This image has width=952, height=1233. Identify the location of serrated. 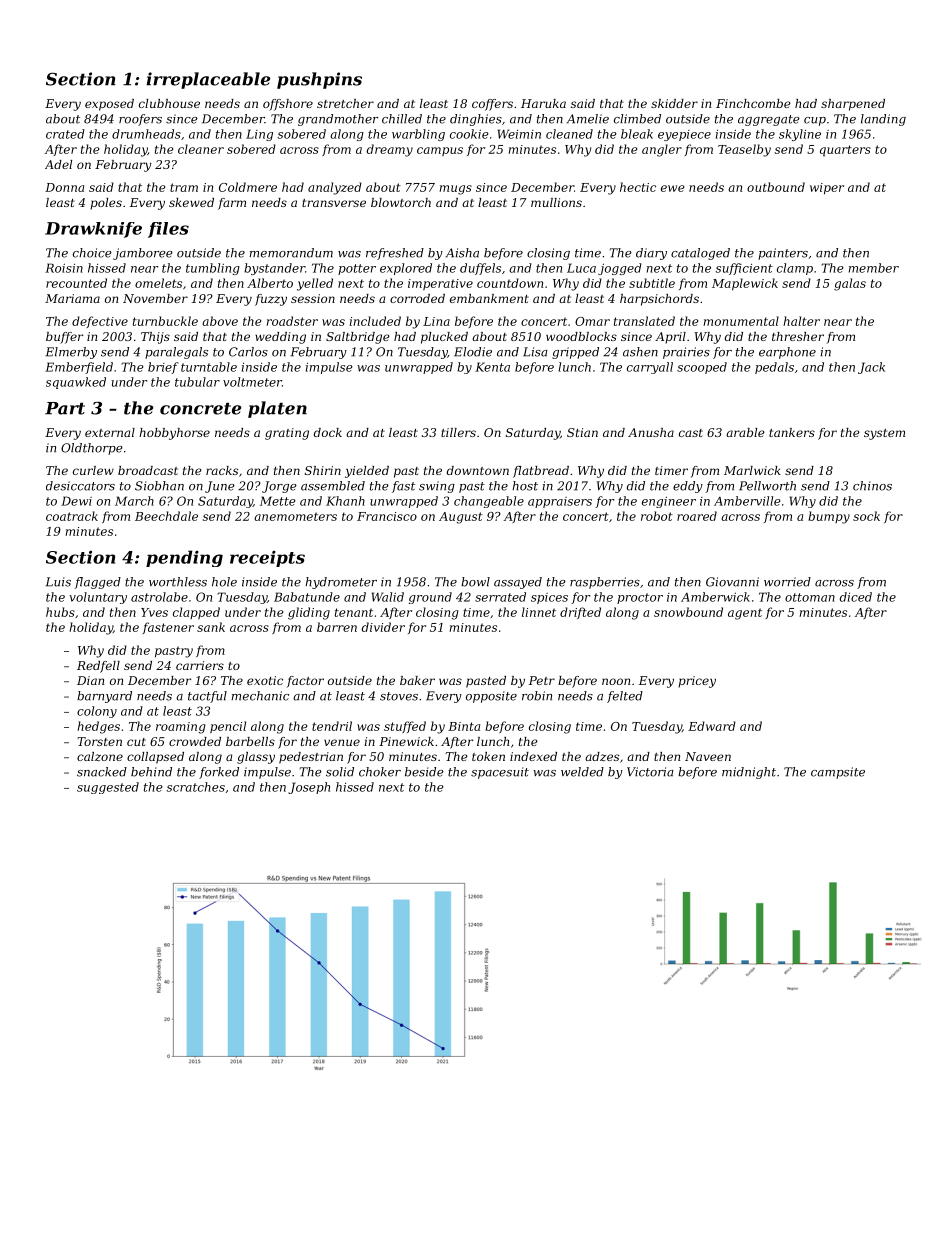
(500, 597).
